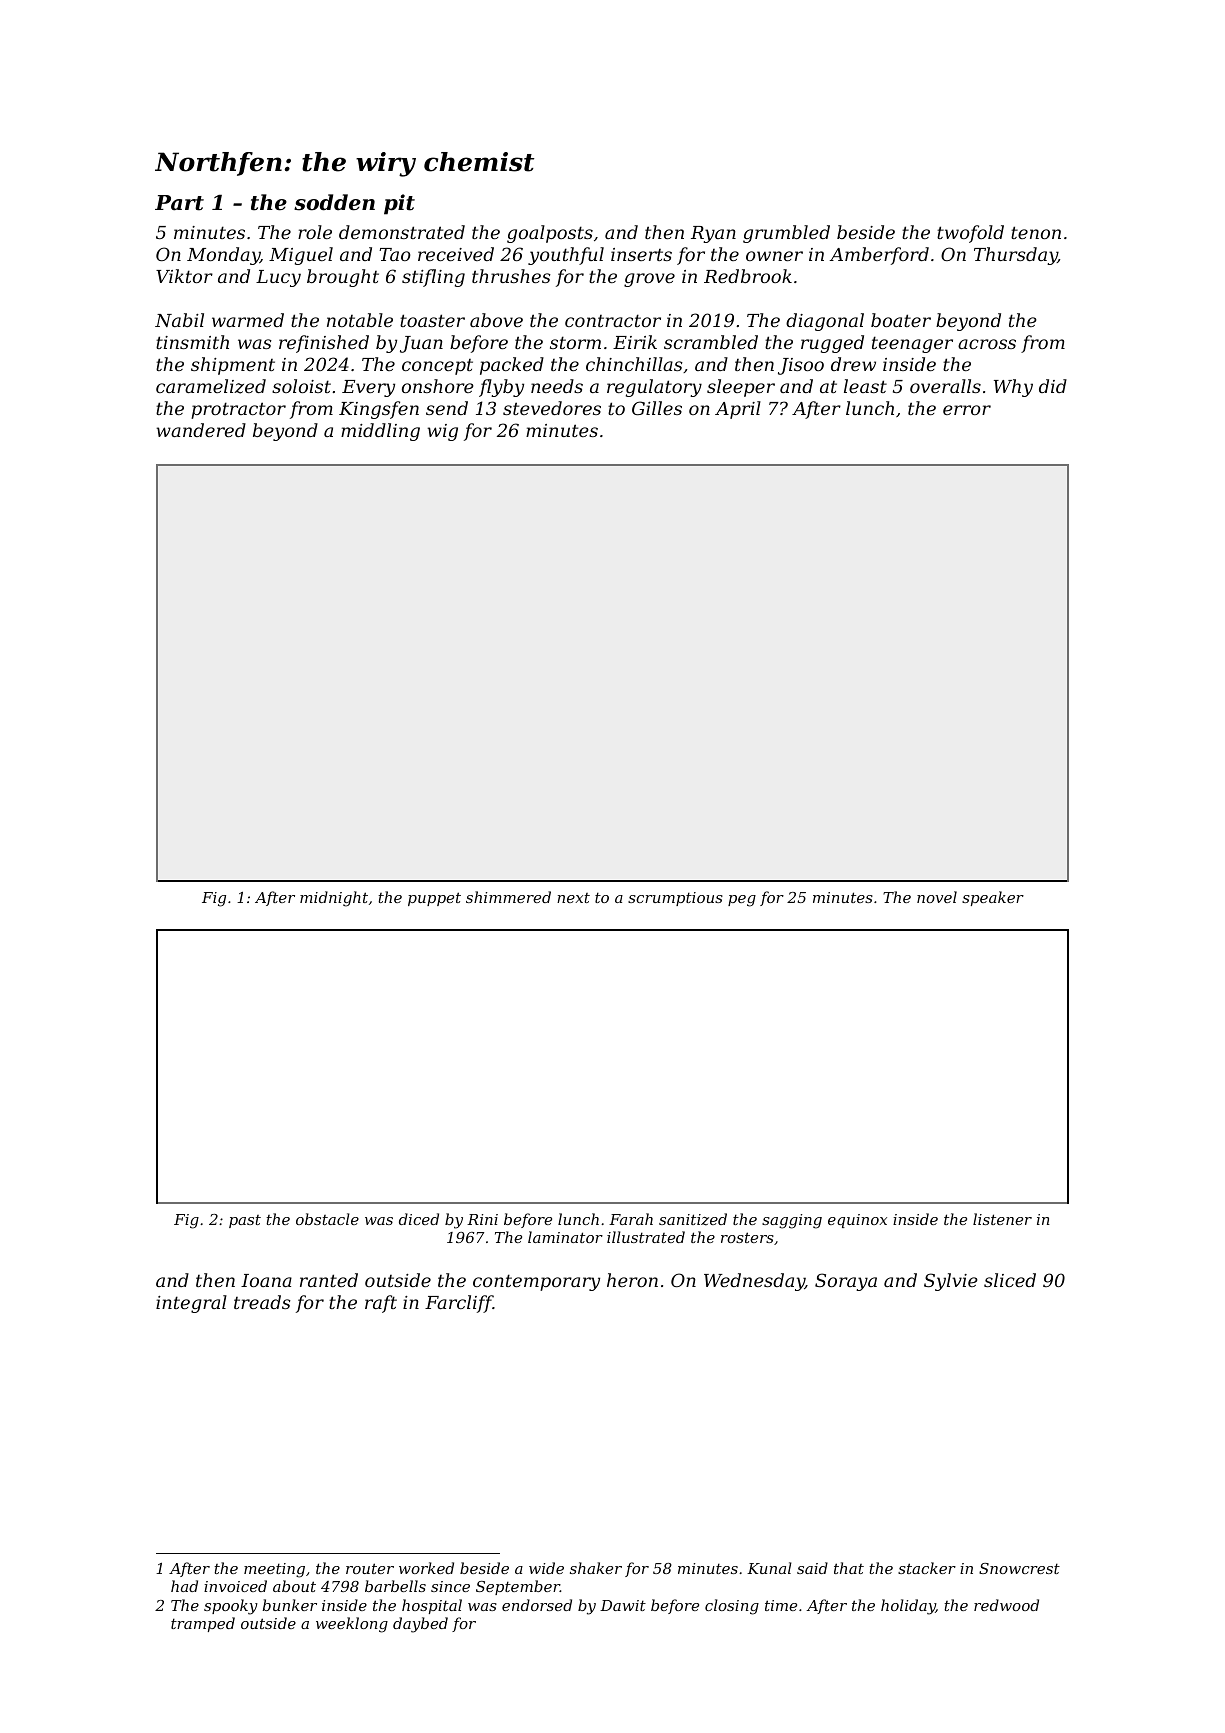  Describe the element at coordinates (849, 1568) in the screenshot. I see `that` at that location.
